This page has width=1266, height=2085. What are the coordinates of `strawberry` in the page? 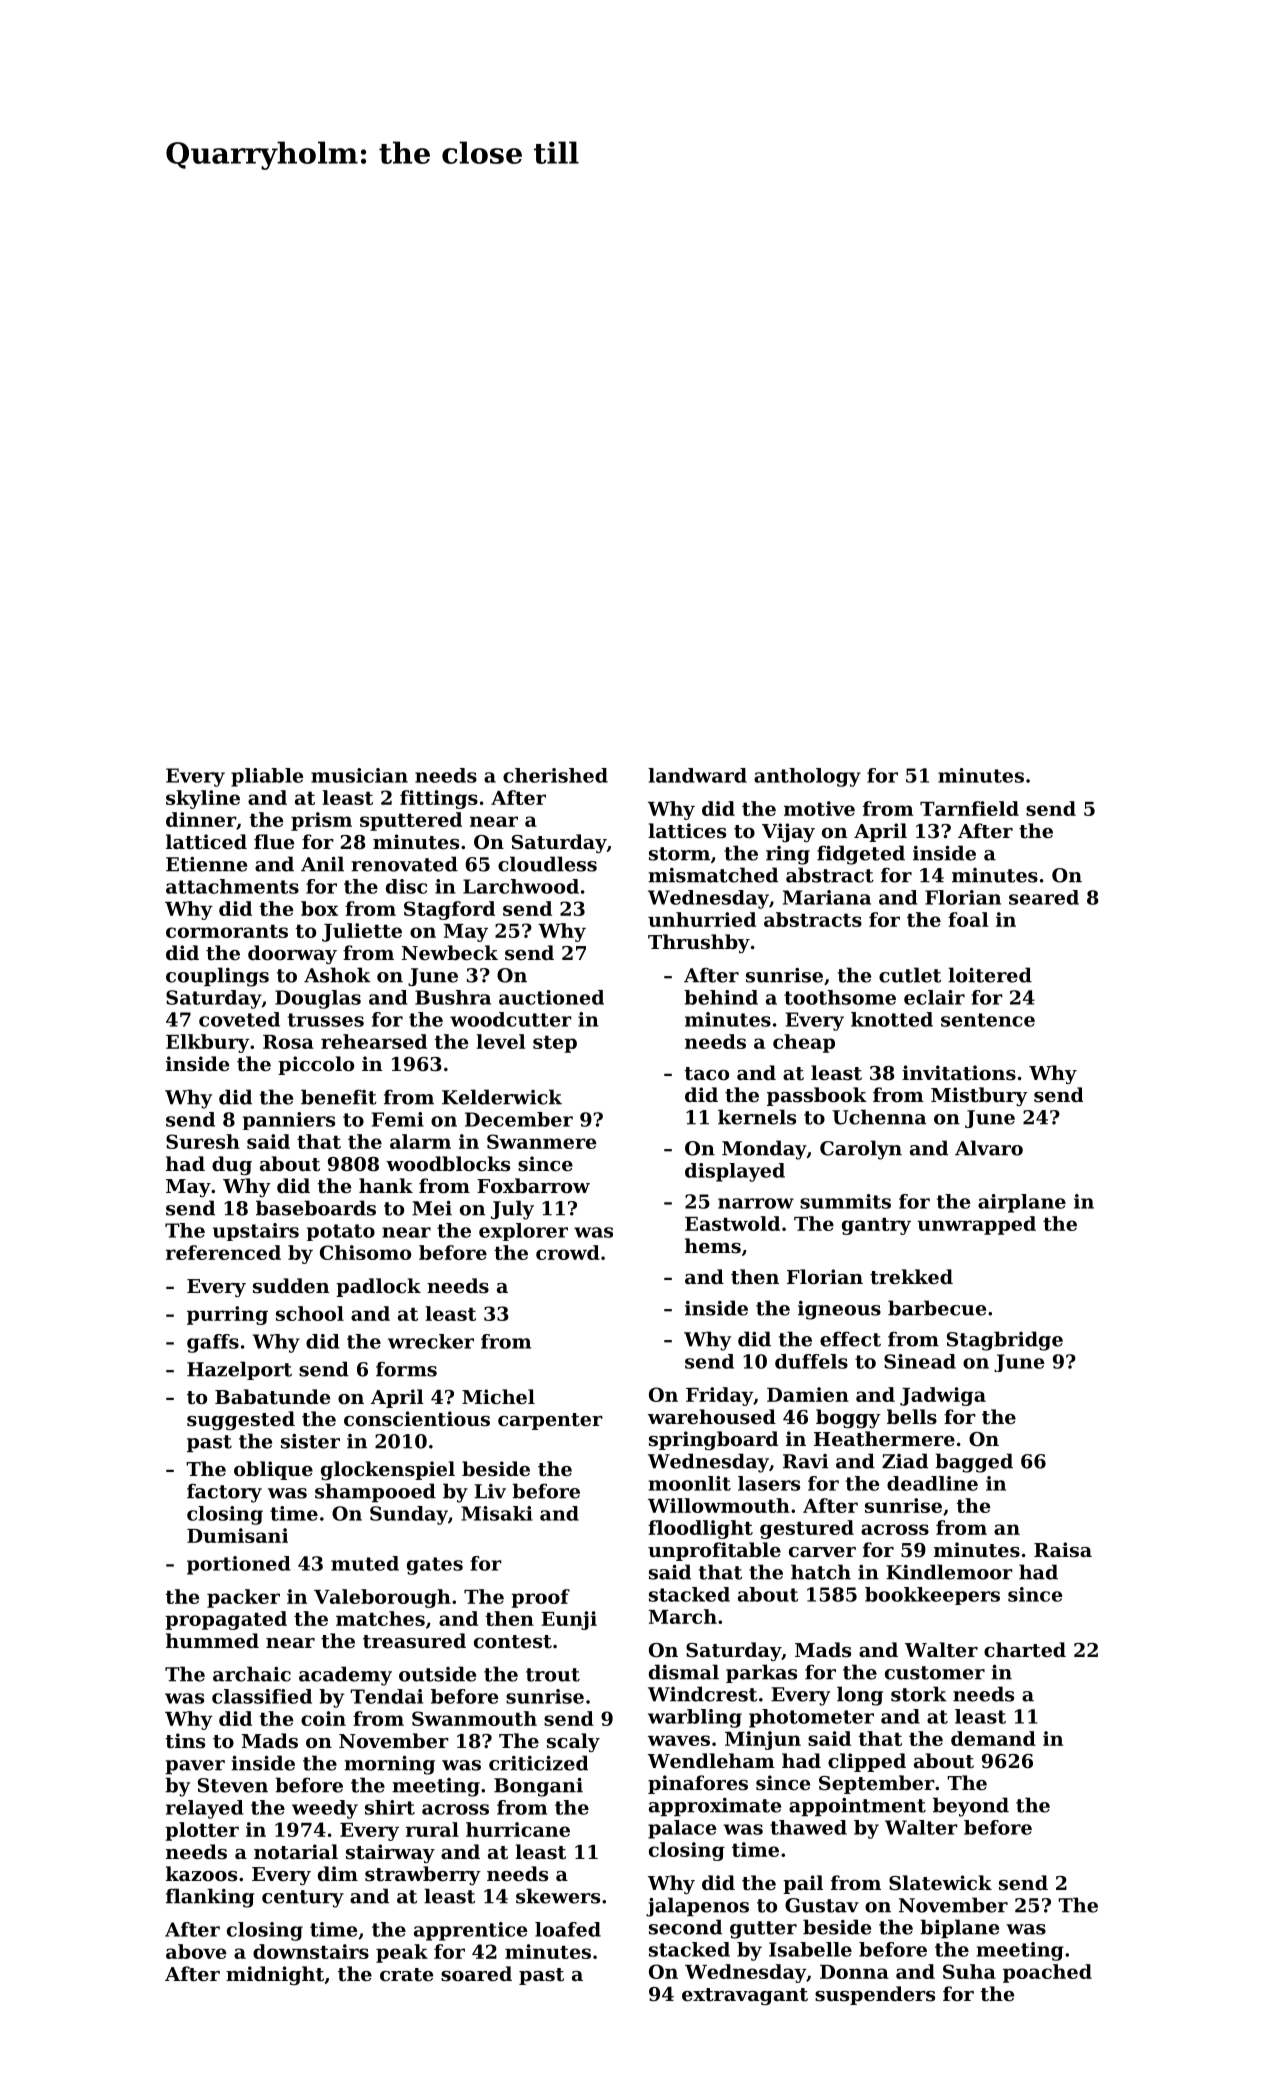 It's located at (423, 1875).
